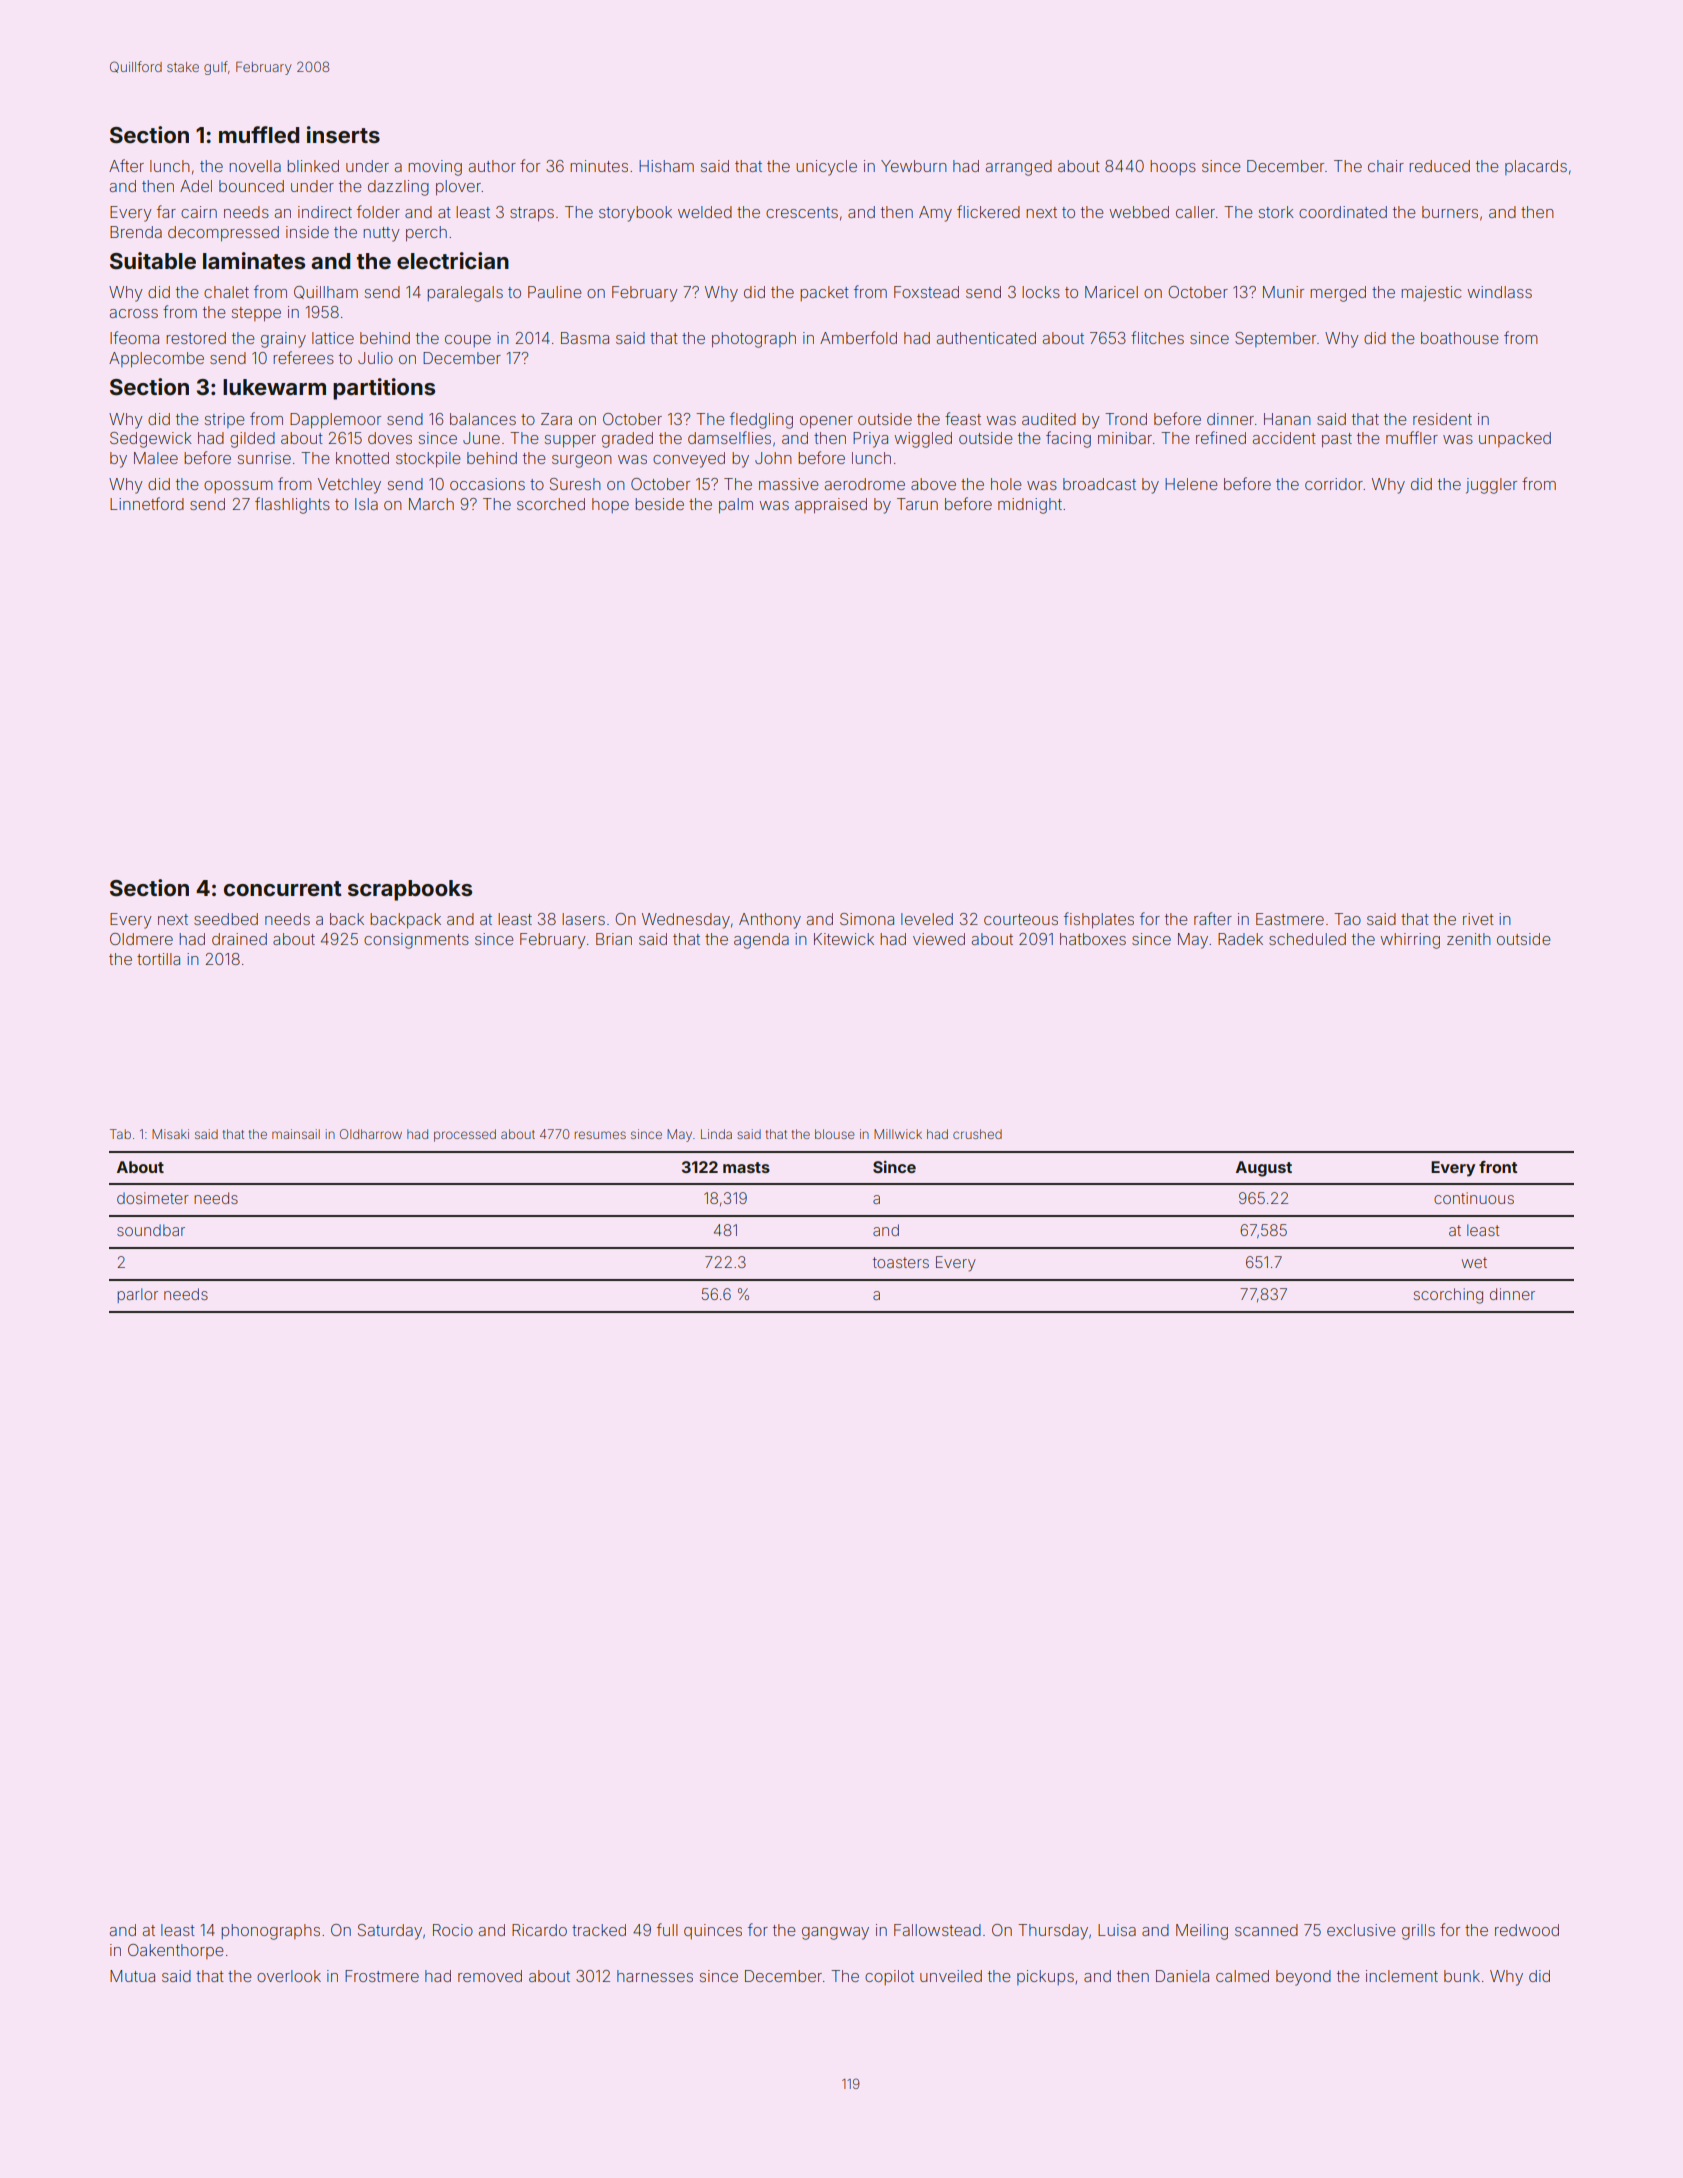 The height and width of the page is (2178, 1683). What do you see at coordinates (465, 1135) in the page?
I see `processed` at bounding box center [465, 1135].
